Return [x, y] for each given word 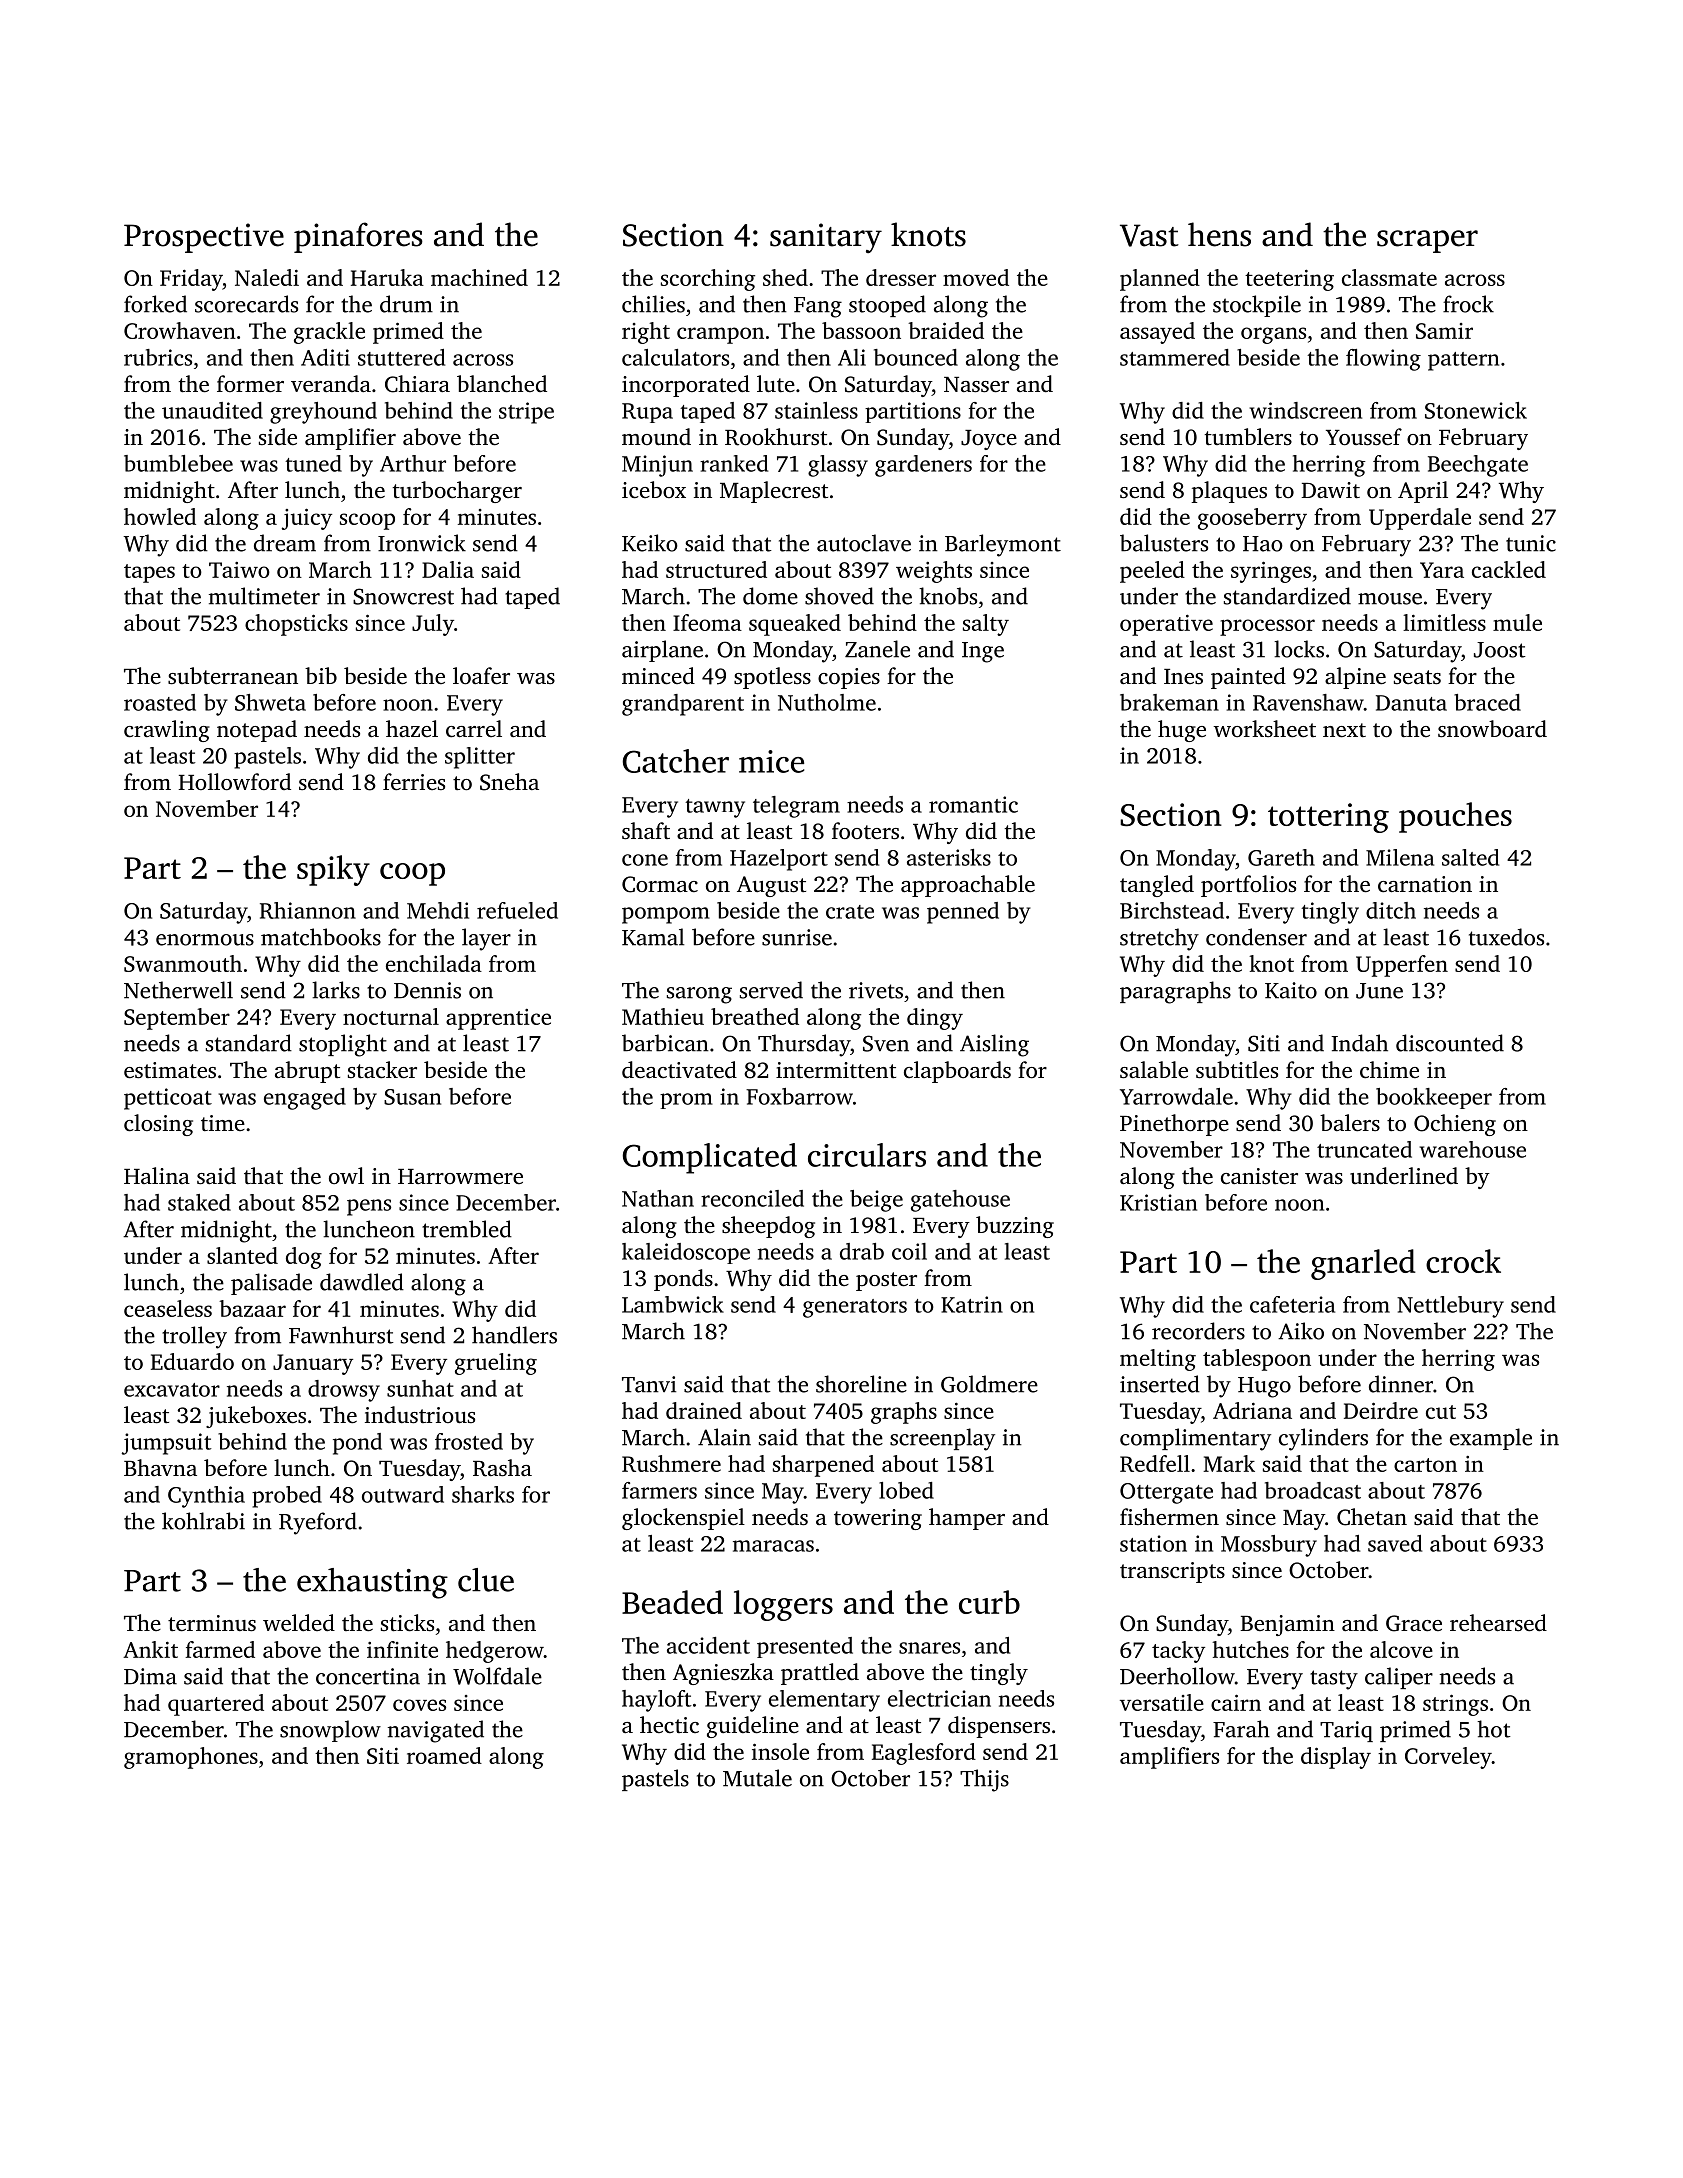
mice [771, 761]
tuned [313, 463]
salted [1470, 857]
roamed [444, 1755]
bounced [916, 357]
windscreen [1305, 410]
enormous [205, 940]
